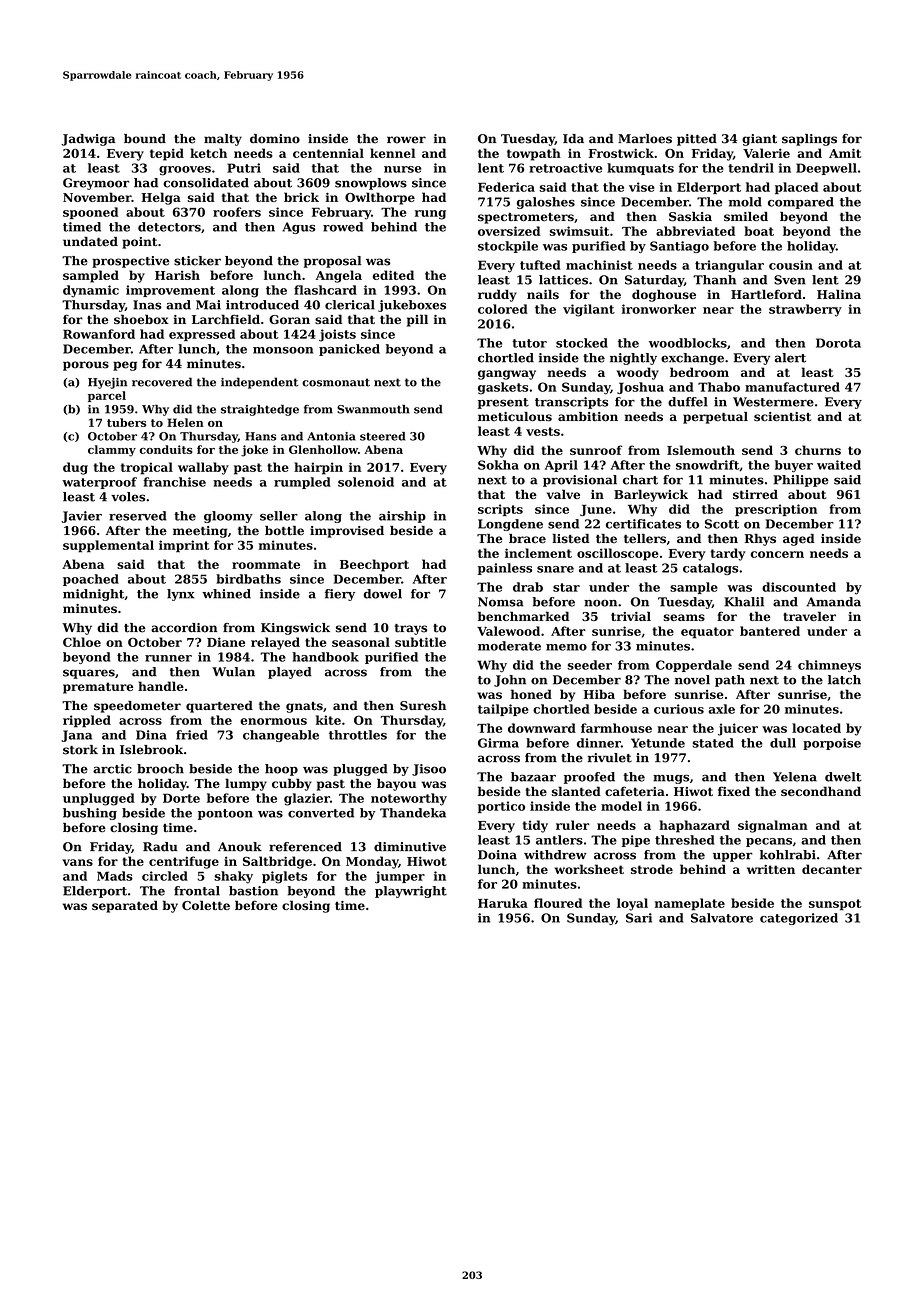 The height and width of the screenshot is (1314, 924). Describe the element at coordinates (90, 241) in the screenshot. I see `undated` at that location.
